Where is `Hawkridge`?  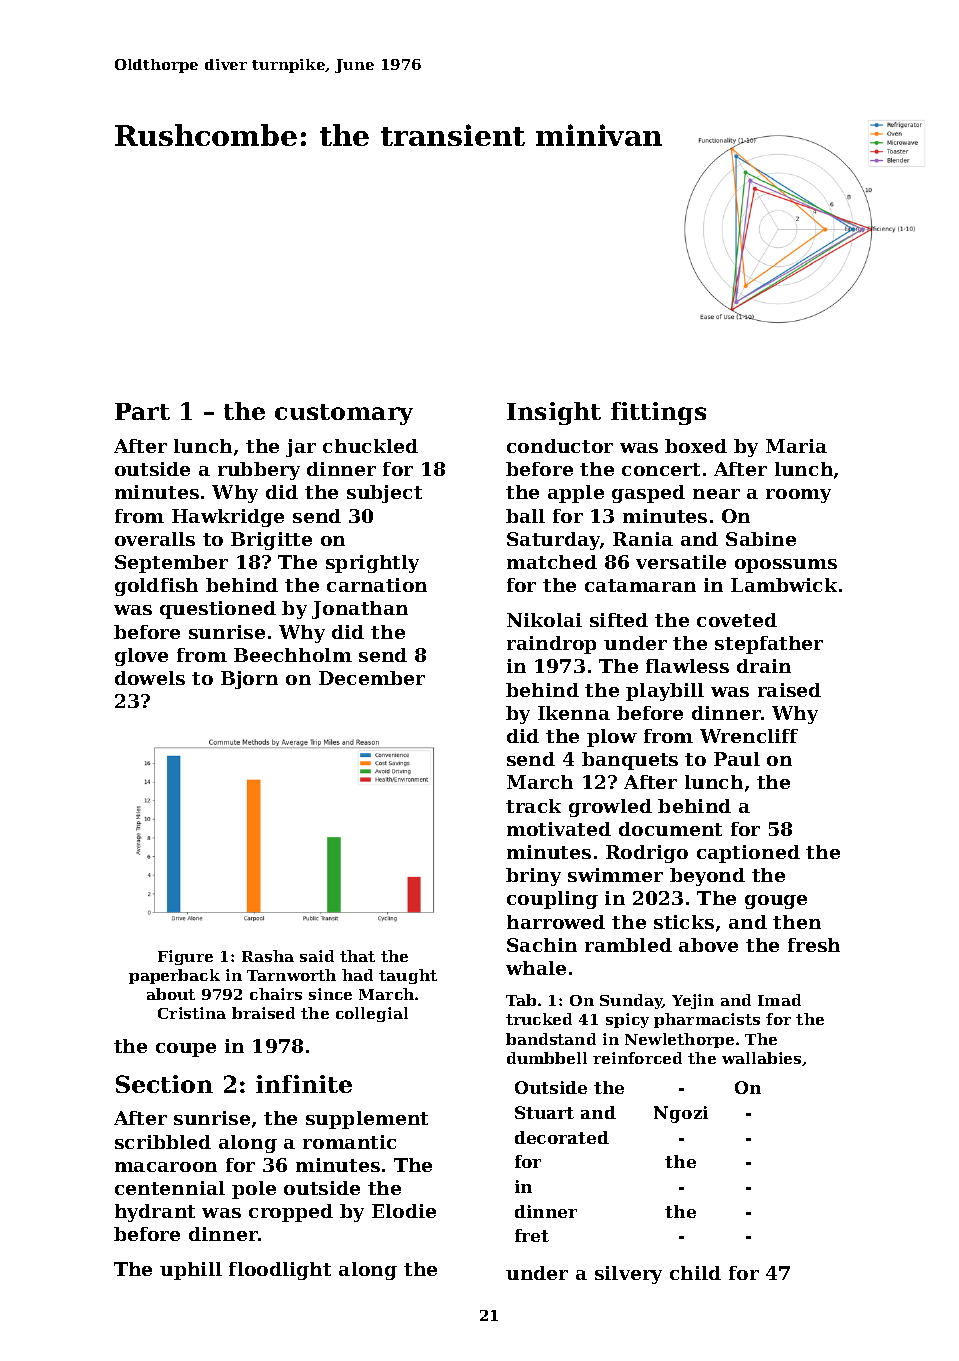 Hawkridge is located at coordinates (228, 518).
